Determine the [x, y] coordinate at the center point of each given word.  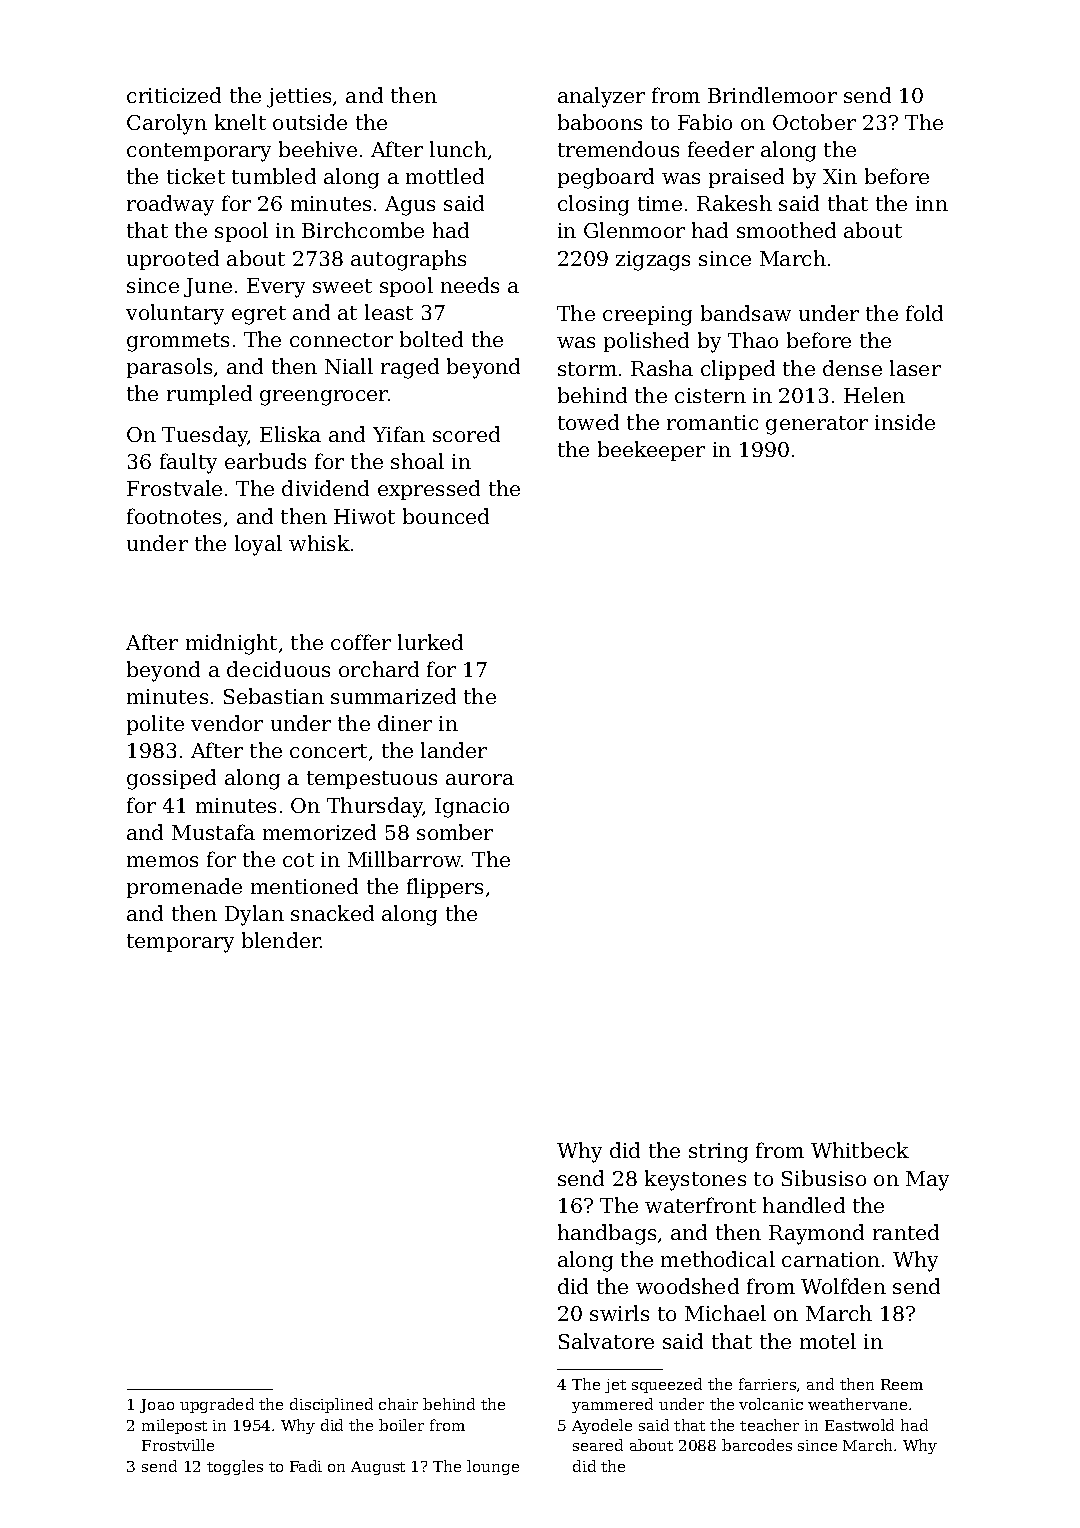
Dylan [254, 915]
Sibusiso [824, 1178]
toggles [235, 1467]
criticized [174, 95]
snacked [332, 913]
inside [905, 422]
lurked [430, 642]
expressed [429, 490]
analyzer [601, 97]
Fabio [705, 122]
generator [817, 425]
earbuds [265, 461]
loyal [258, 545]
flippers [445, 888]
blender [281, 940]
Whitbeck [860, 1150]
